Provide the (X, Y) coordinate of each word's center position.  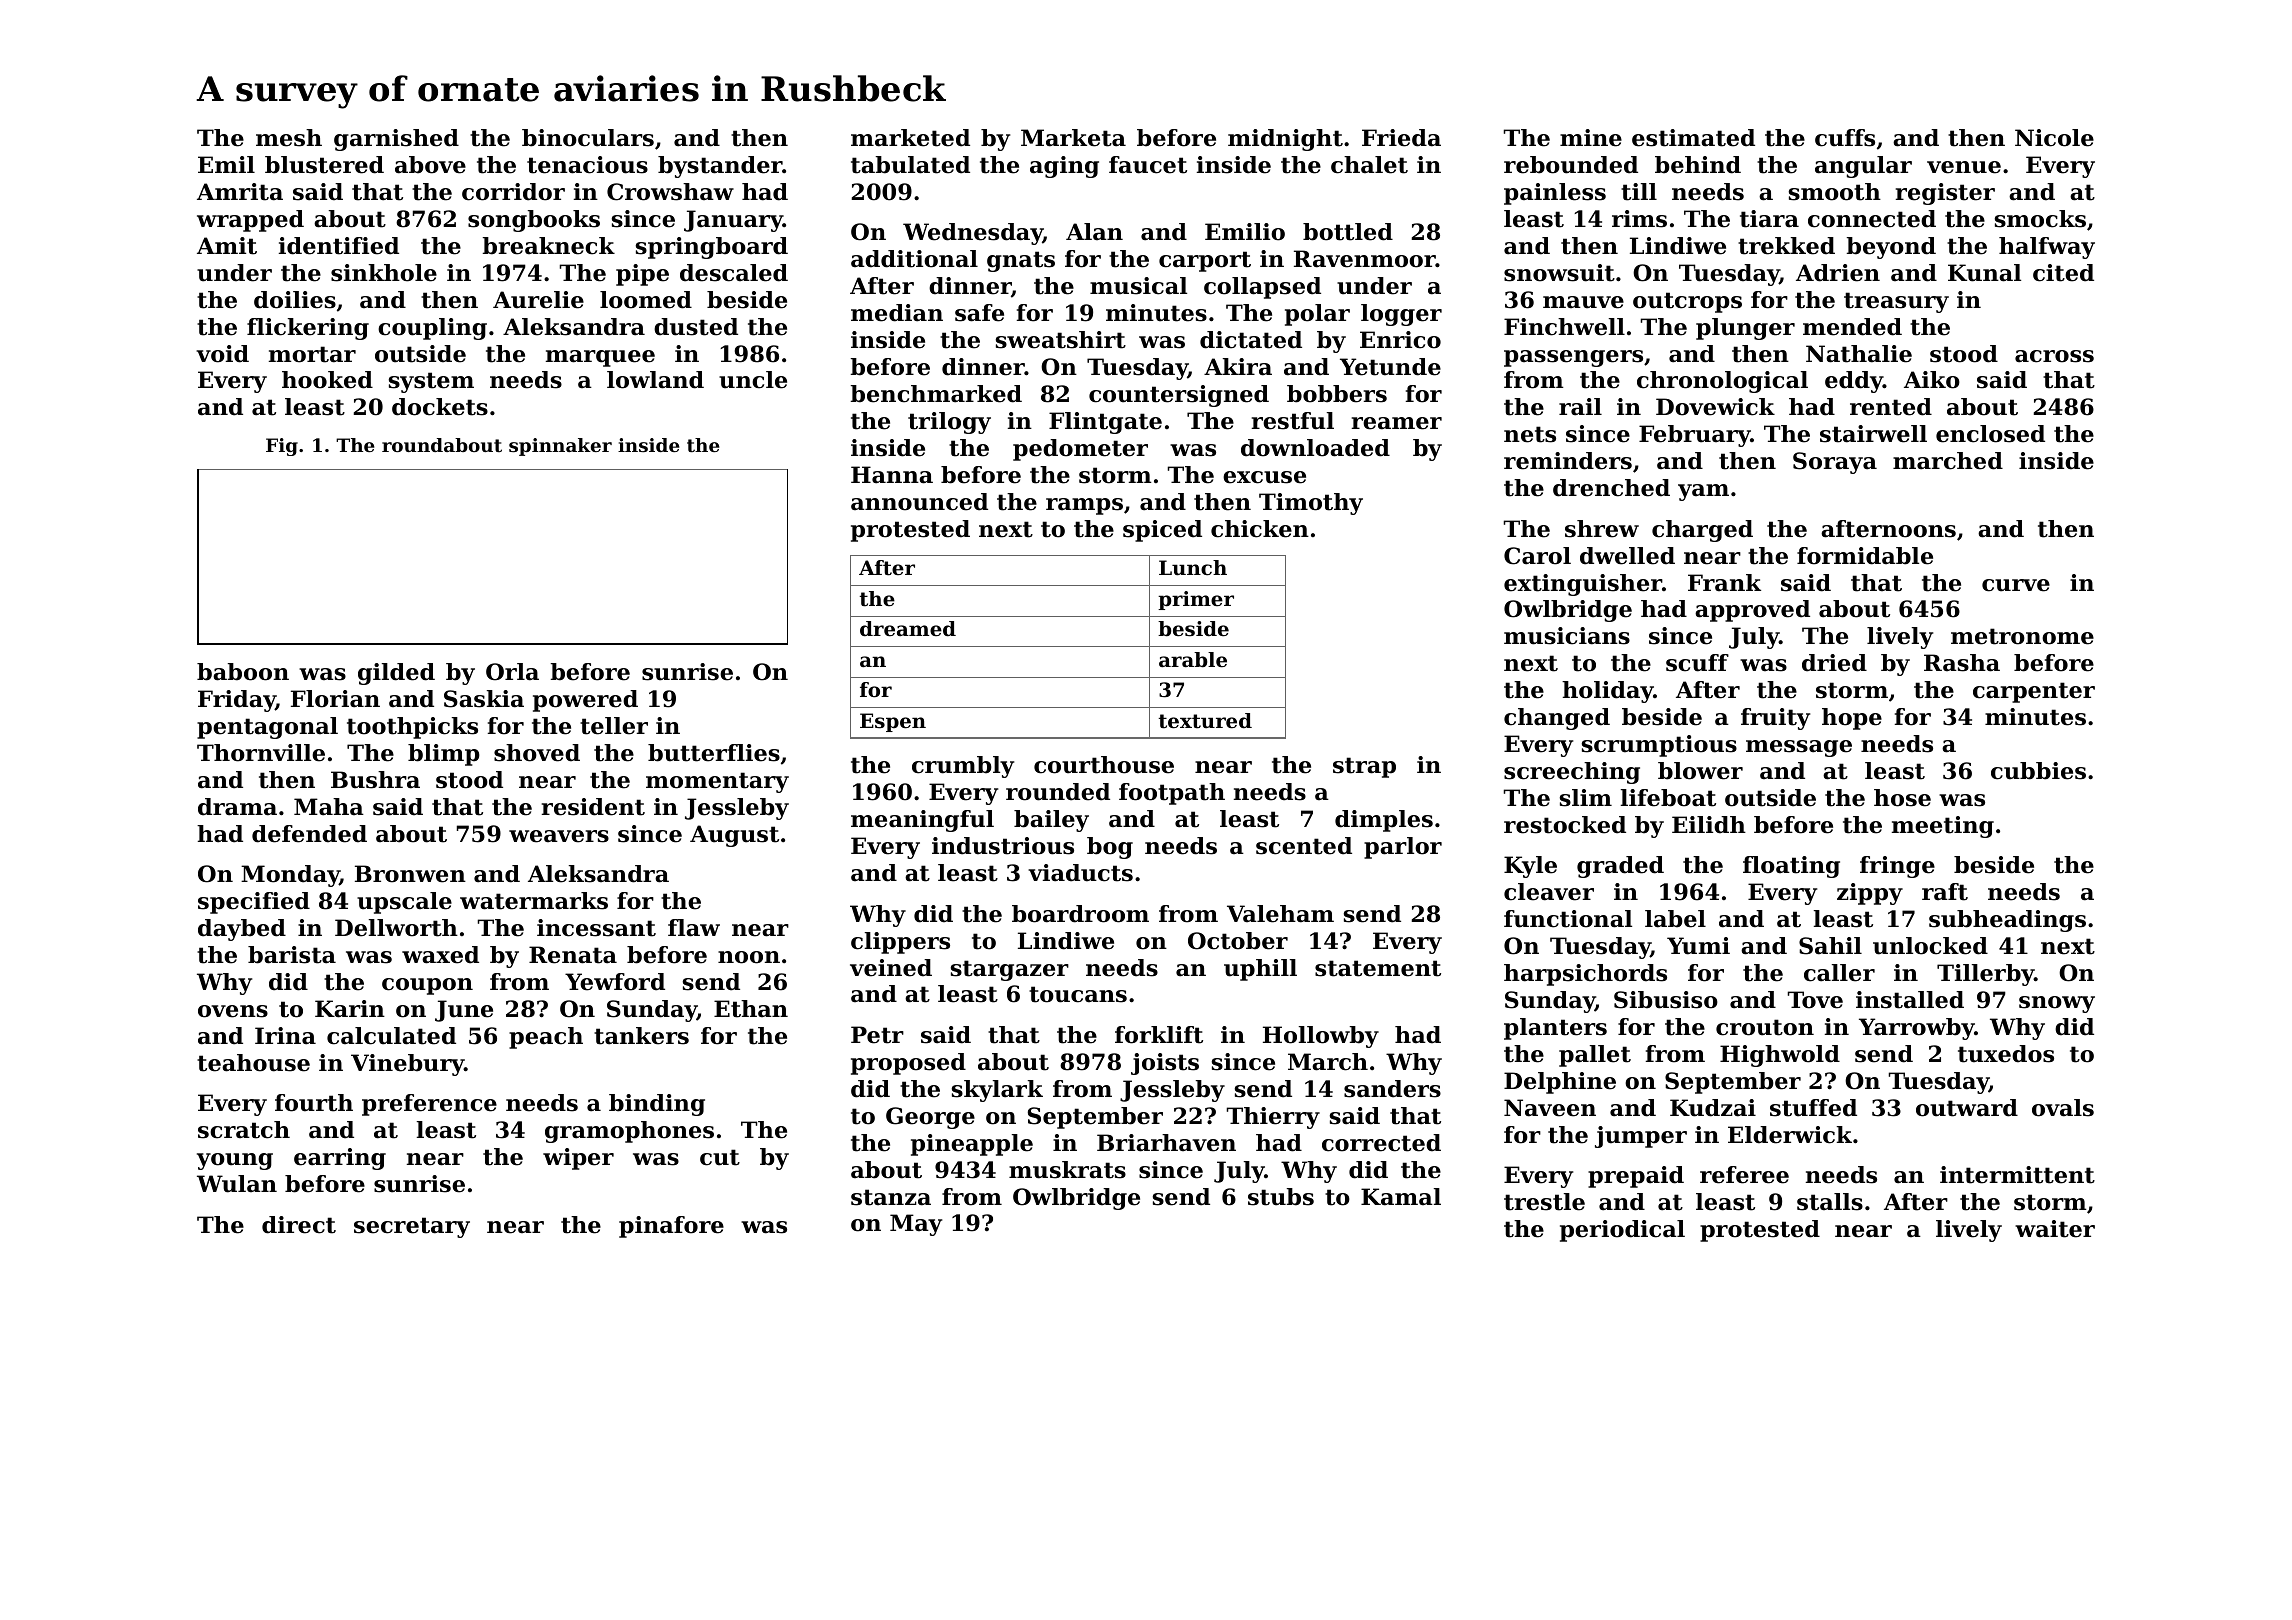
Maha (329, 807)
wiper (578, 1159)
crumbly (963, 767)
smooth (1834, 192)
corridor (513, 192)
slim (1585, 798)
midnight (1285, 140)
